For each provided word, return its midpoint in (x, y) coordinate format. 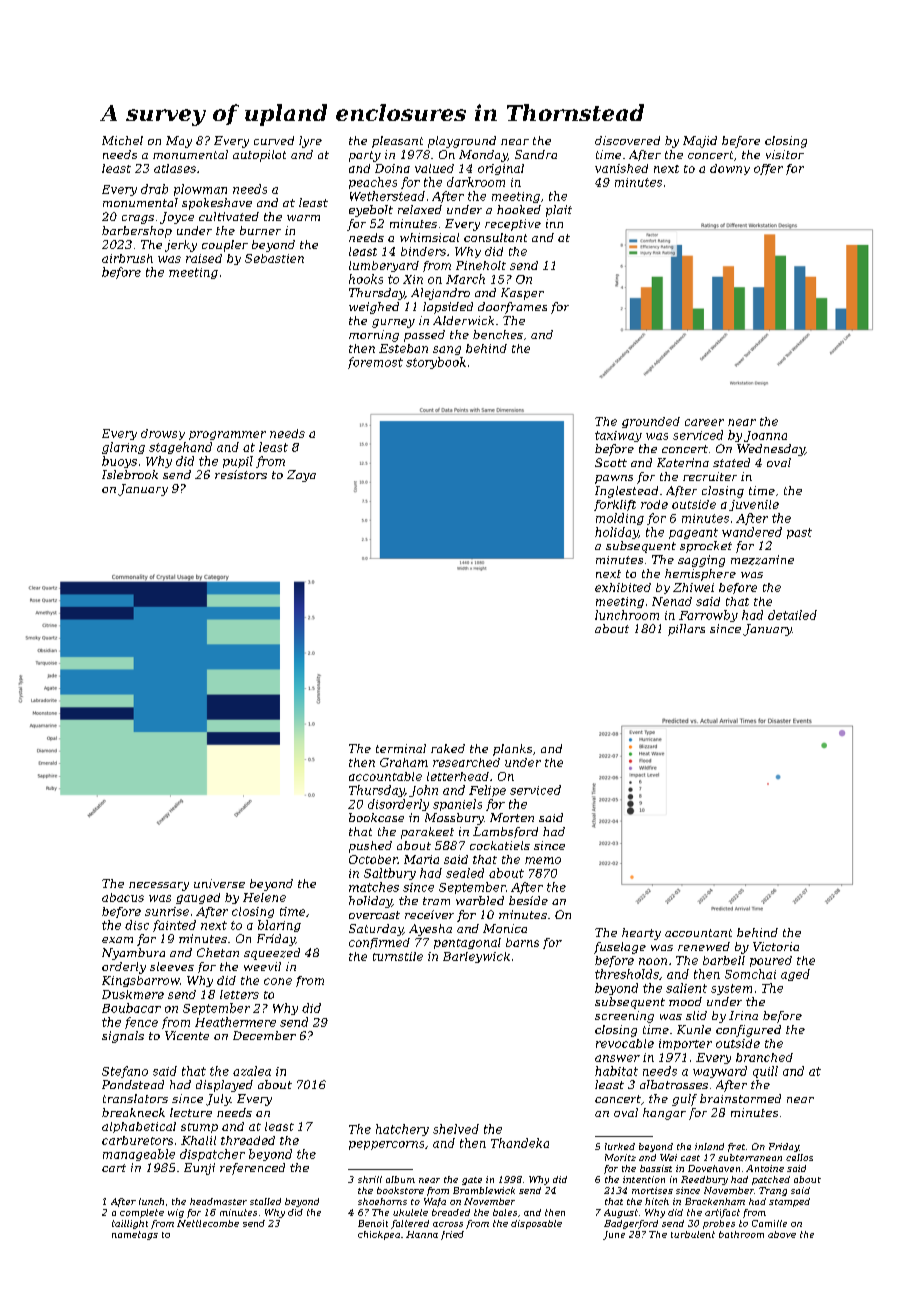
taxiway (618, 436)
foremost (375, 363)
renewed (704, 946)
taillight (130, 1224)
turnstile (398, 956)
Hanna (422, 1234)
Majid (700, 142)
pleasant (397, 142)
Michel (122, 140)
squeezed (272, 954)
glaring (123, 448)
